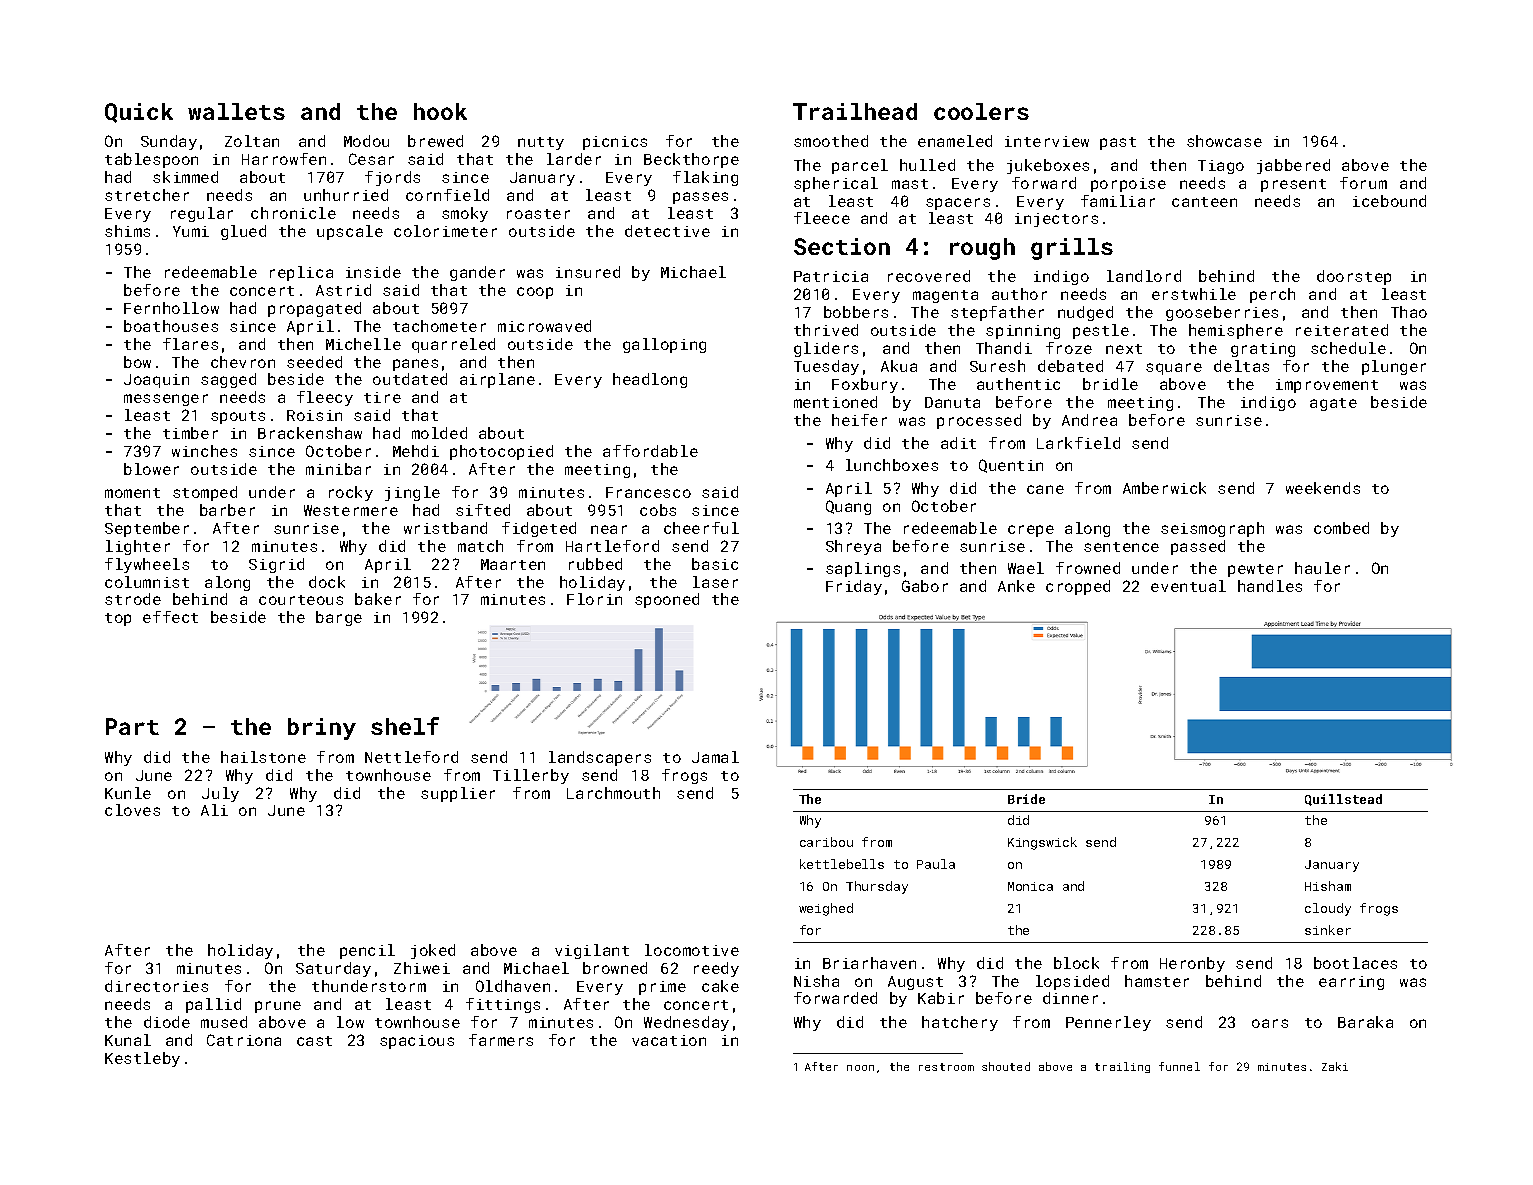 The height and width of the document is (1185, 1533). Describe the element at coordinates (1351, 983) in the document. I see `earring` at that location.
